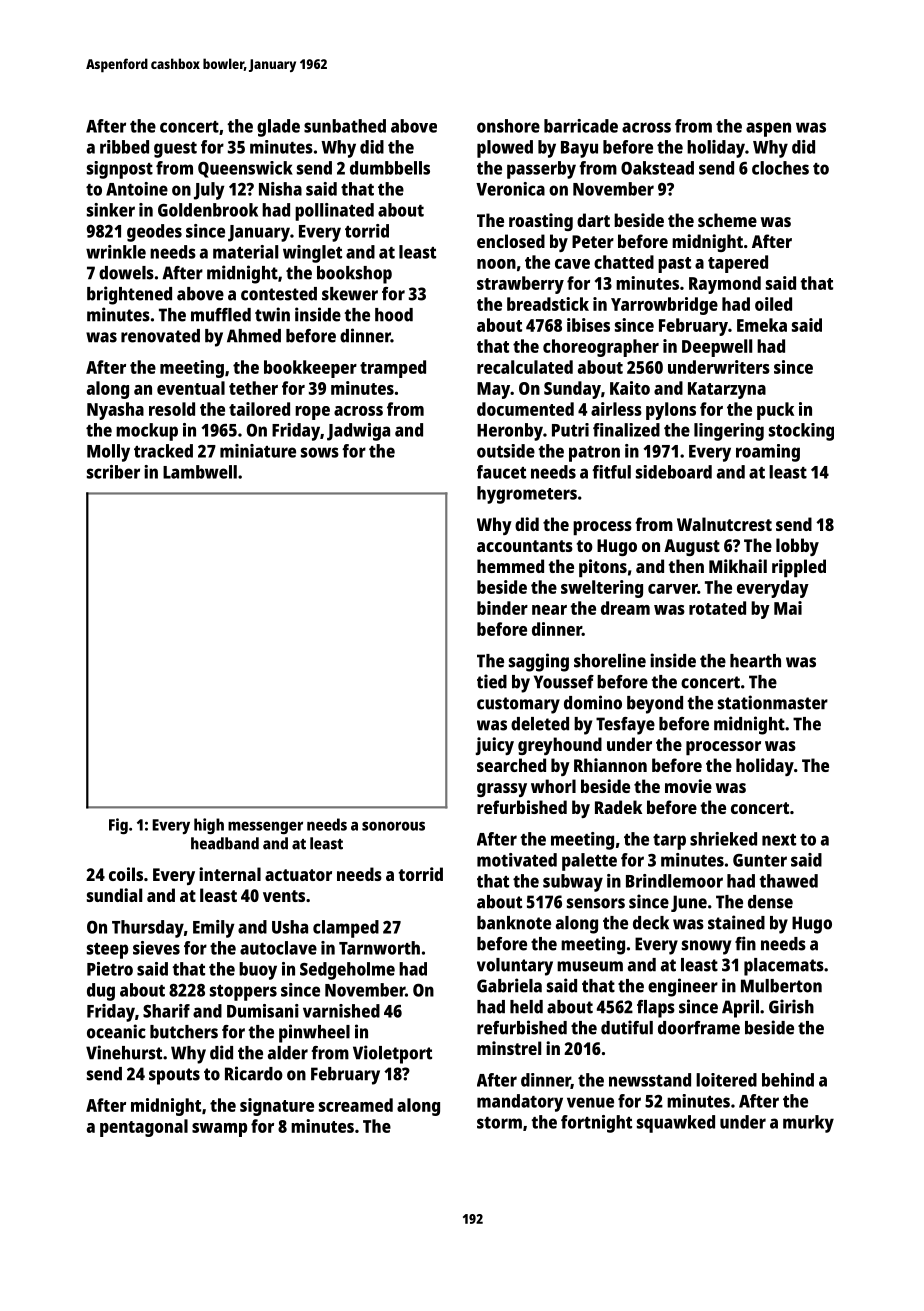 Image resolution: width=924 pixels, height=1311 pixels. Describe the element at coordinates (137, 189) in the page. I see `Antoine` at that location.
